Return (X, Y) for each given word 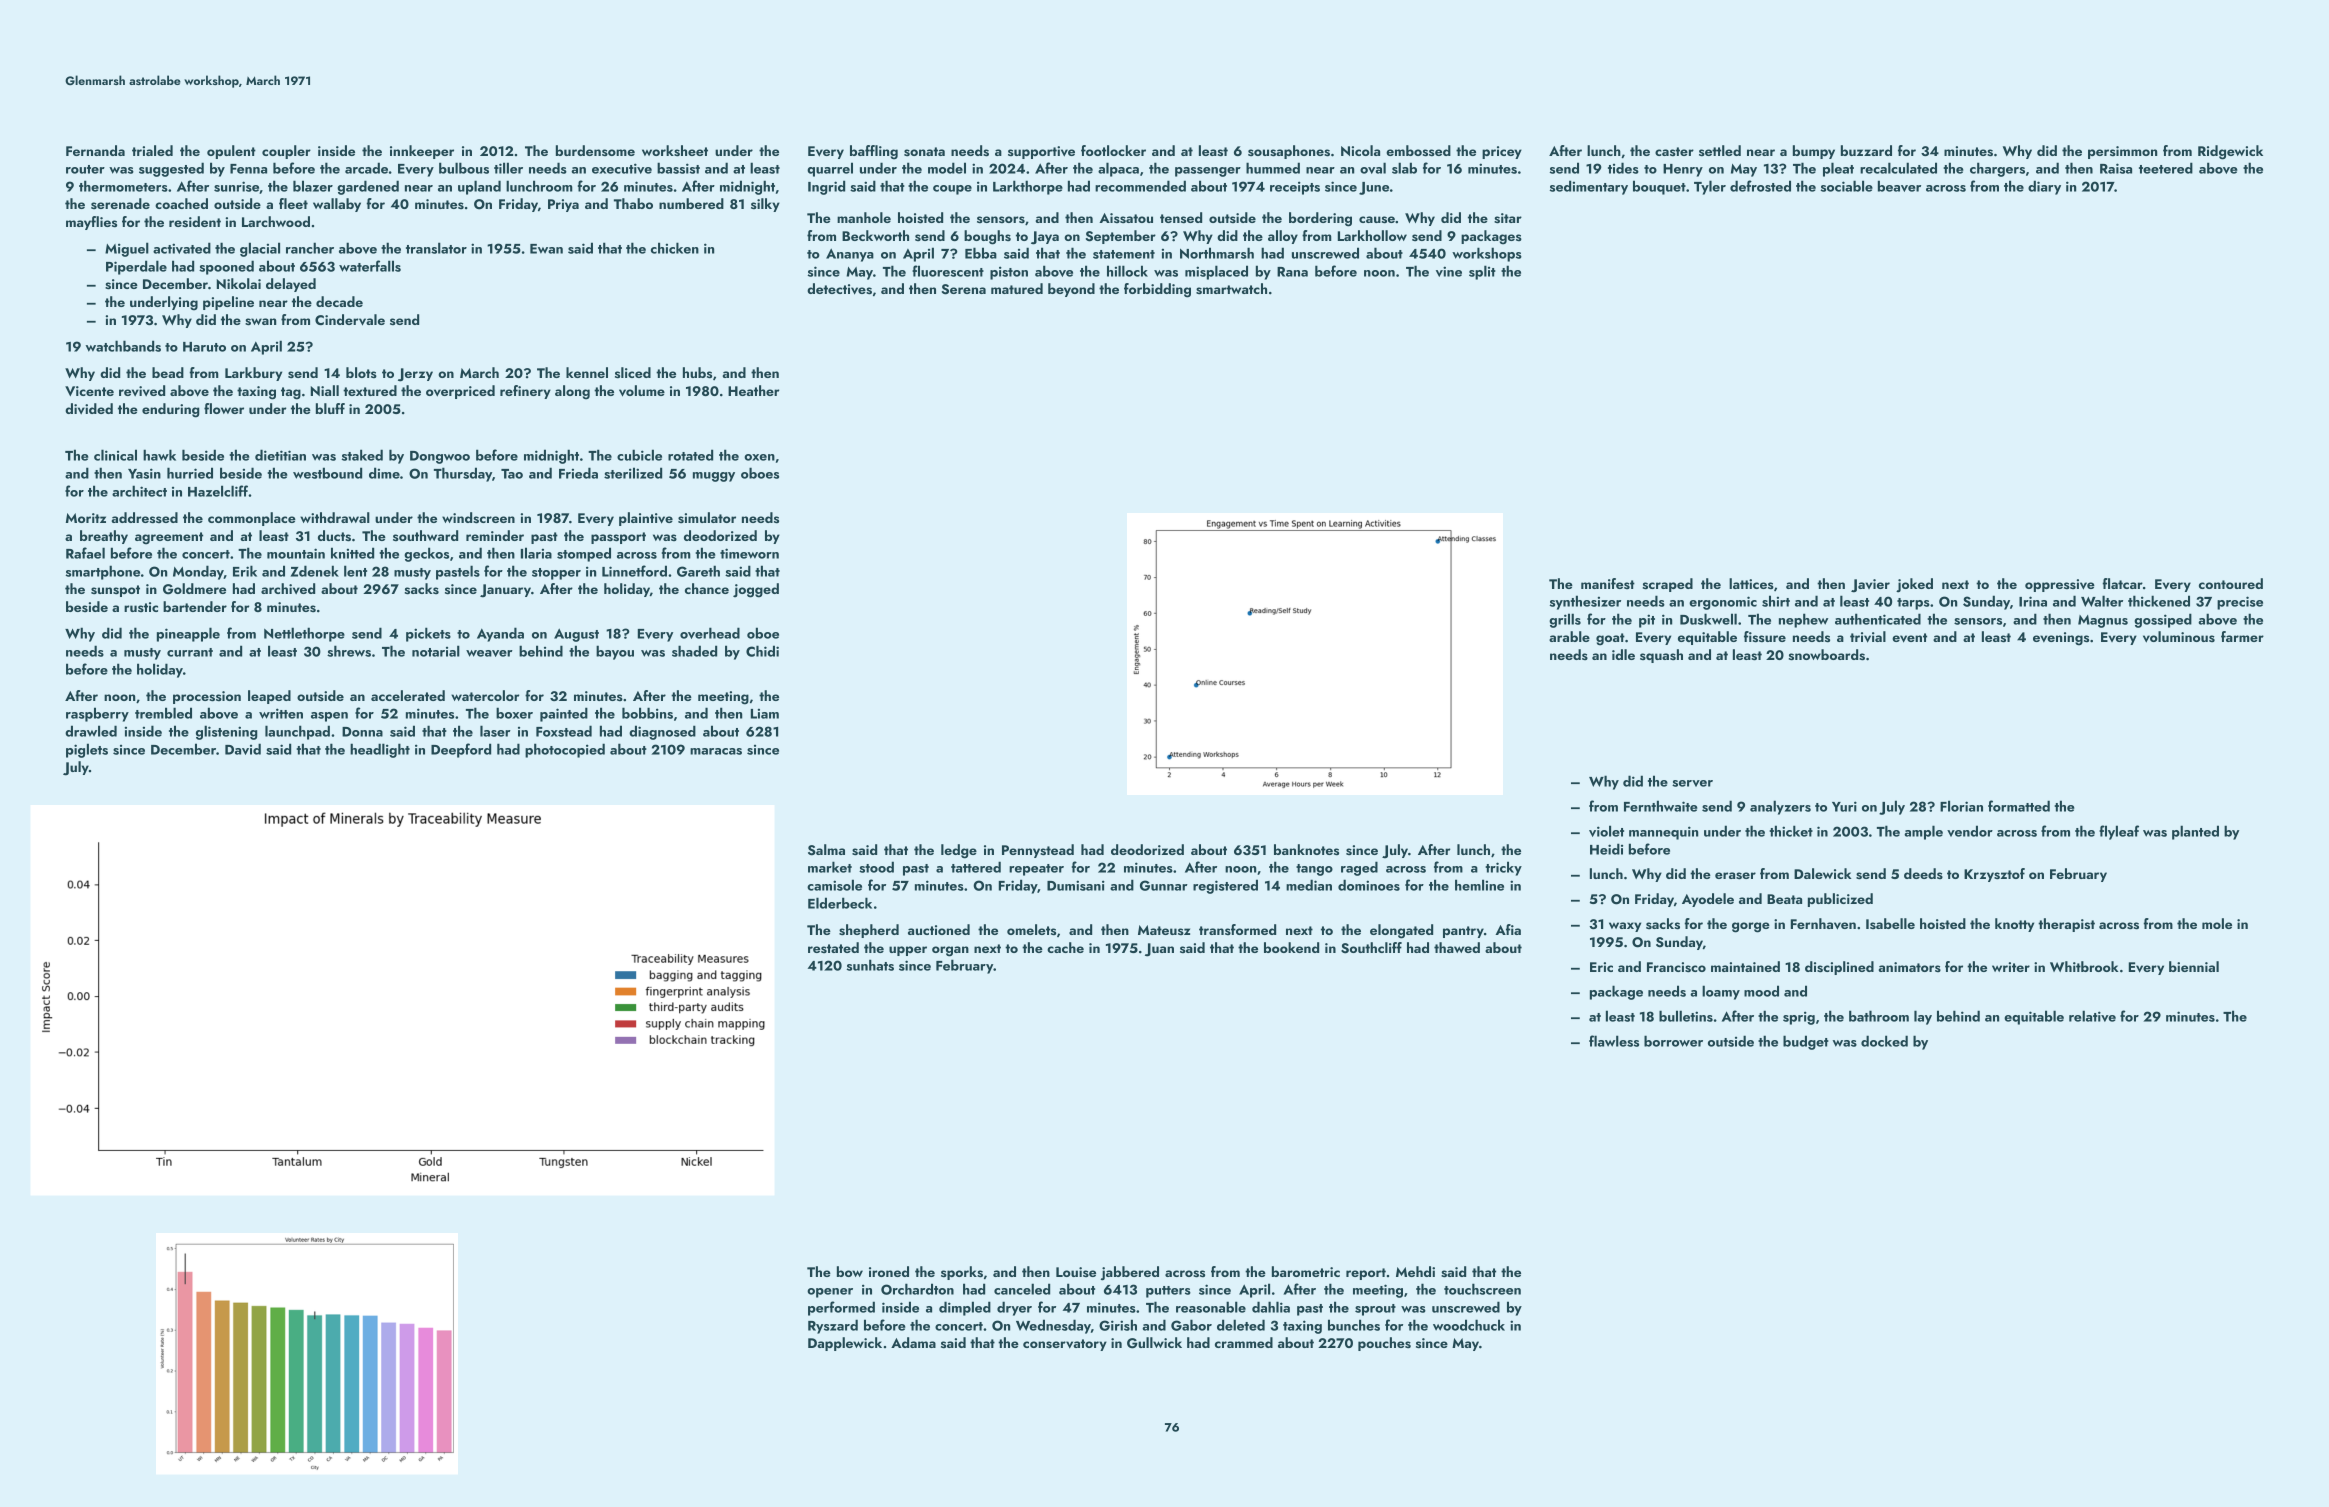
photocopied (565, 750)
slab (1404, 168)
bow (850, 1271)
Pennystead (1038, 851)
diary (2044, 187)
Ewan (546, 249)
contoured (2231, 583)
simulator (707, 518)
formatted (2019, 806)
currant (190, 652)
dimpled (965, 1308)
